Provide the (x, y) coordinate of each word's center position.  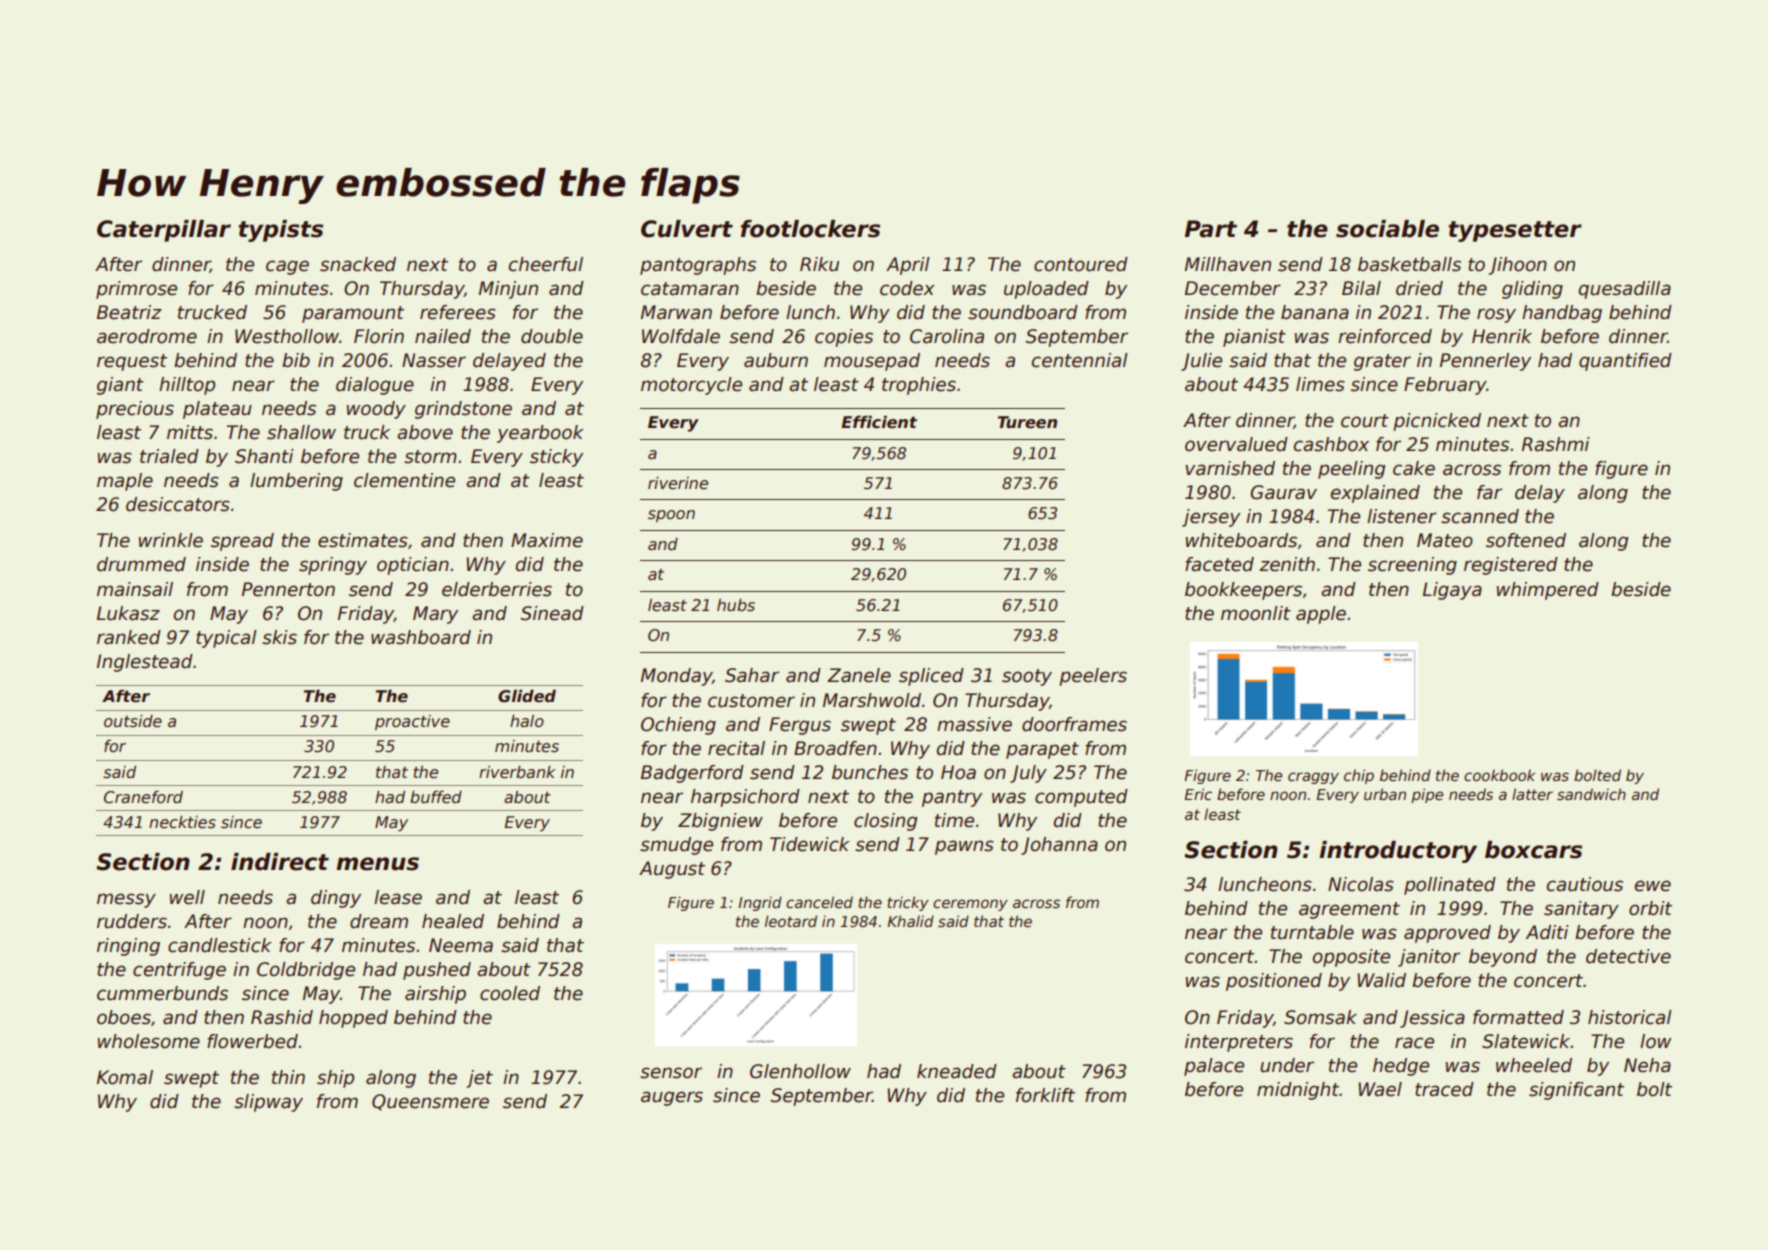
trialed (169, 456)
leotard (791, 921)
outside (133, 721)
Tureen (1027, 422)
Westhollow (287, 336)
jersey (1211, 518)
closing (886, 822)
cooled (510, 993)
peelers (1093, 677)
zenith (1287, 564)
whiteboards (1241, 540)
